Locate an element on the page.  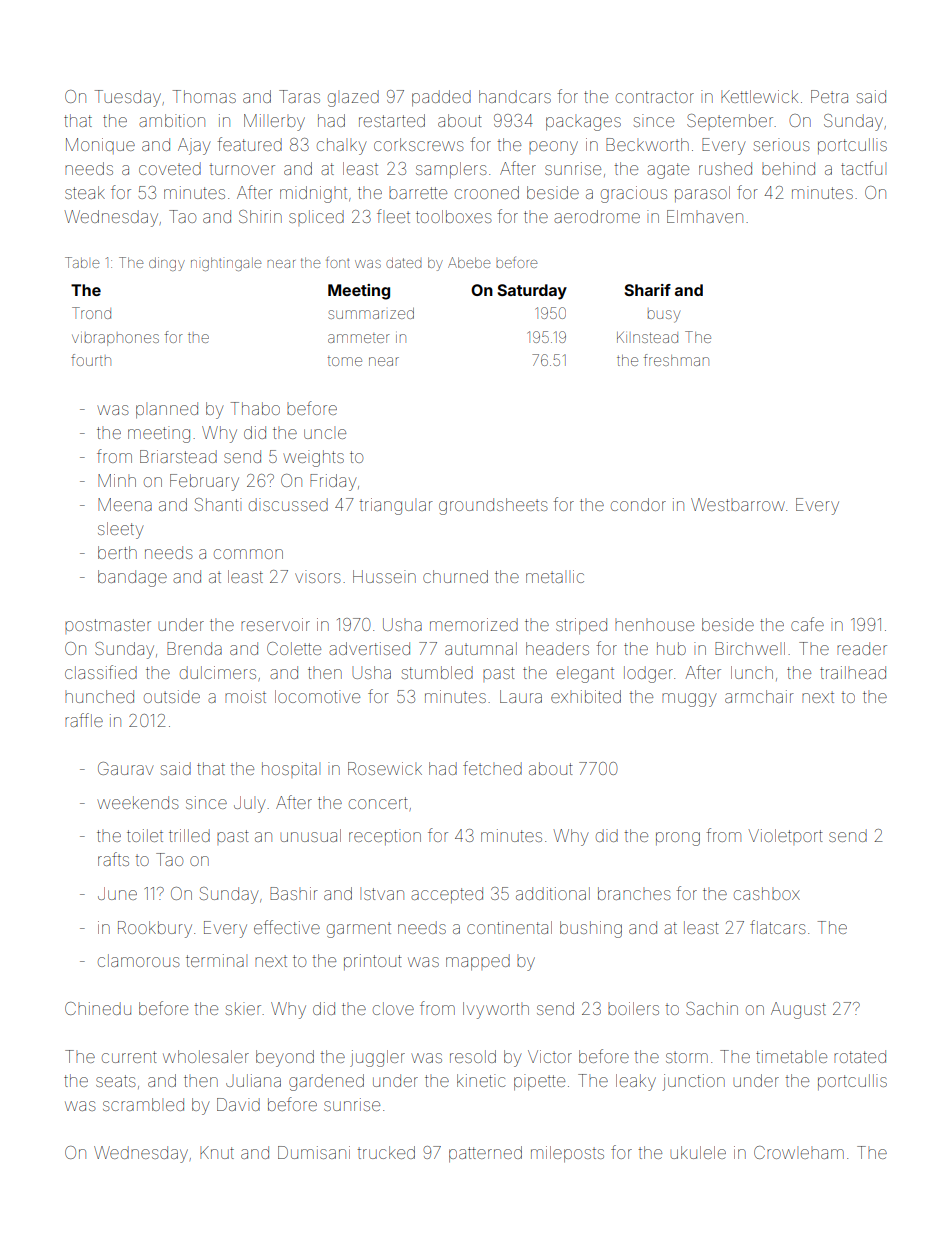
Sharif is located at coordinates (647, 290).
